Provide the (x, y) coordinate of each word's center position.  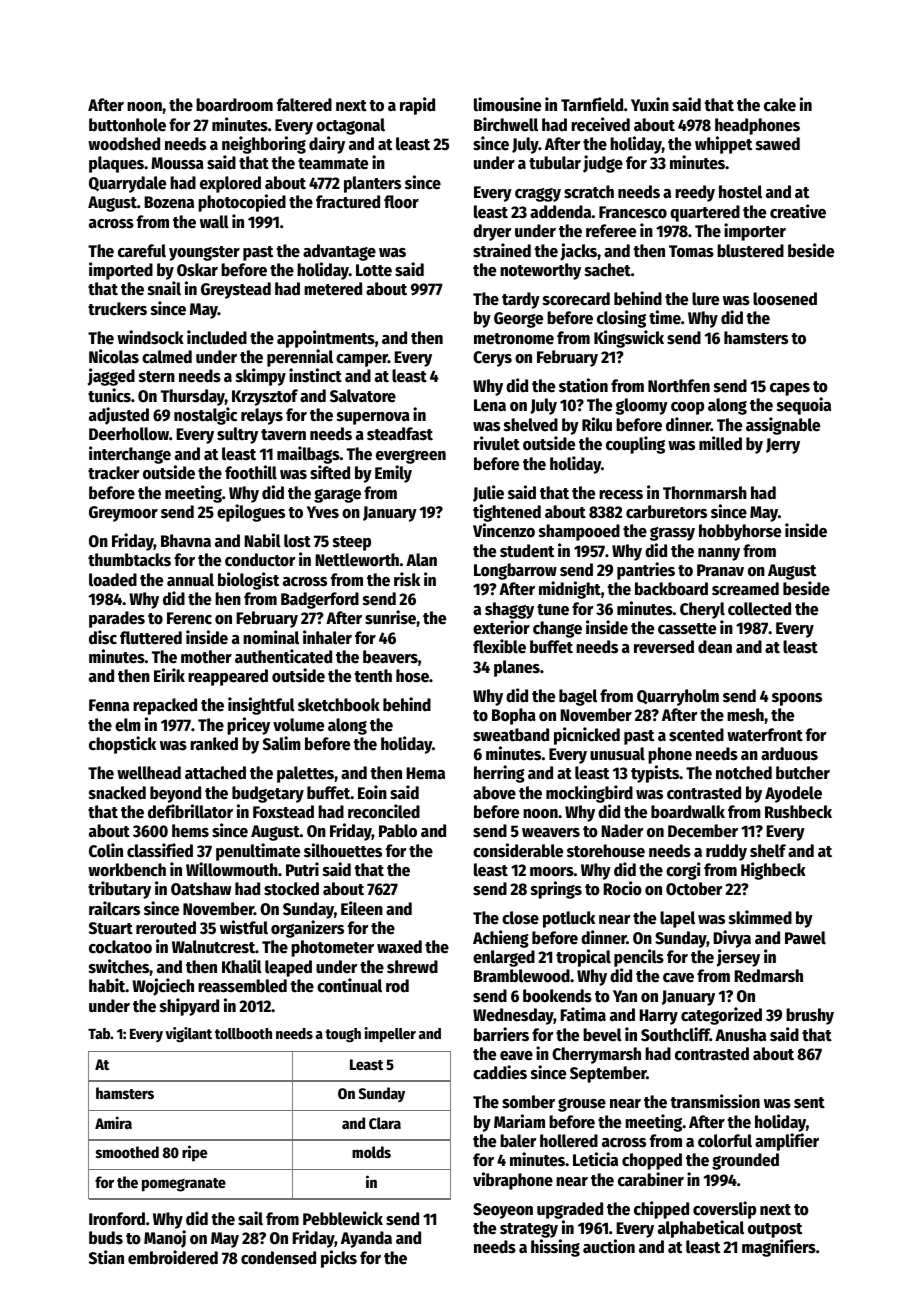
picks (339, 1259)
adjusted (119, 416)
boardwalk (688, 812)
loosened (785, 299)
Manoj (165, 1239)
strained (502, 250)
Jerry (783, 446)
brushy (810, 1016)
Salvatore (363, 396)
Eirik (169, 675)
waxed (399, 947)
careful (142, 251)
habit (107, 985)
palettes (305, 774)
